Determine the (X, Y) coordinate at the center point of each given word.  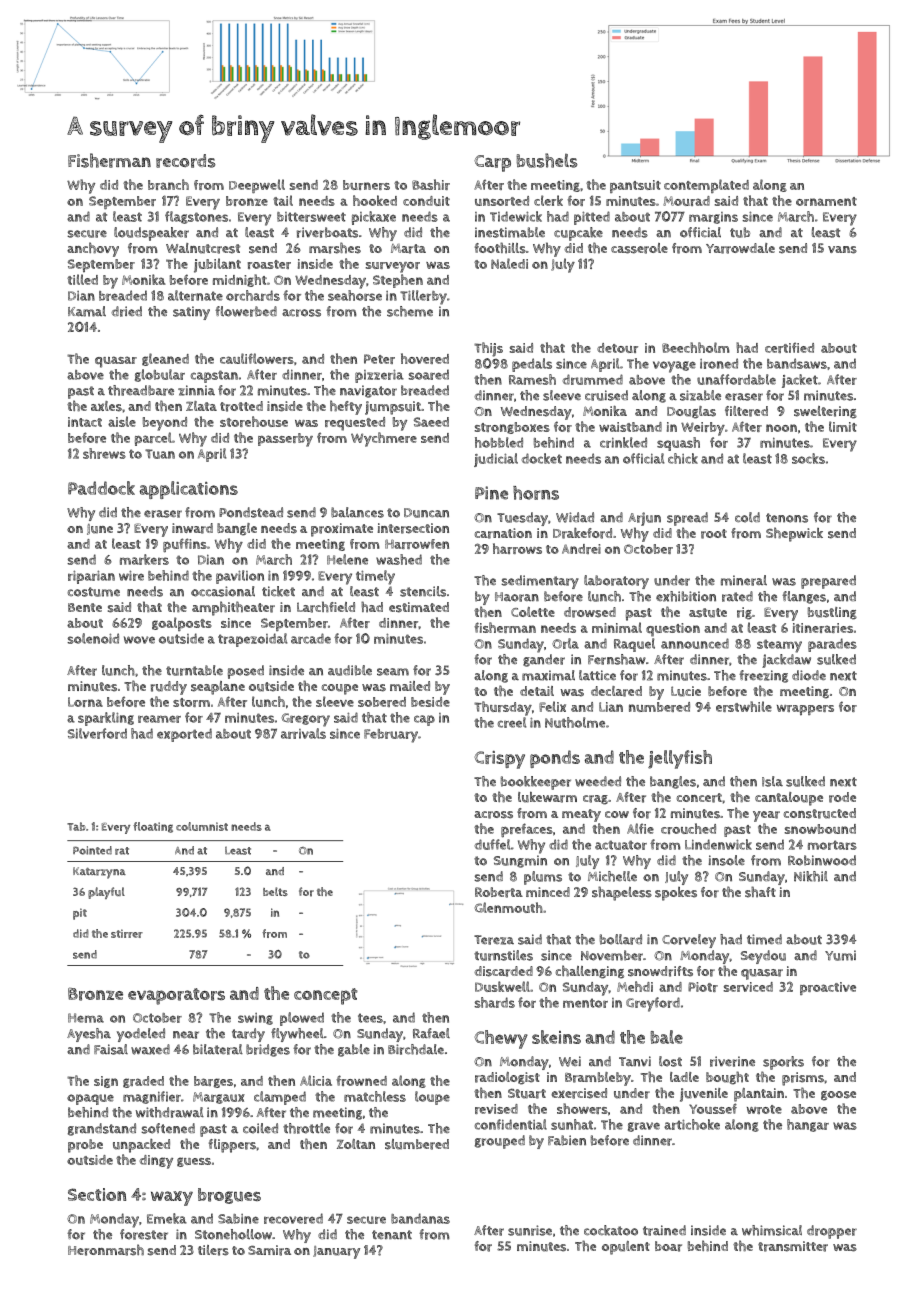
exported (184, 735)
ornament (826, 201)
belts (275, 891)
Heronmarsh (106, 1250)
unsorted (502, 201)
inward (192, 528)
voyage (674, 367)
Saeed (431, 422)
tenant (392, 1234)
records (186, 161)
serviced (748, 987)
